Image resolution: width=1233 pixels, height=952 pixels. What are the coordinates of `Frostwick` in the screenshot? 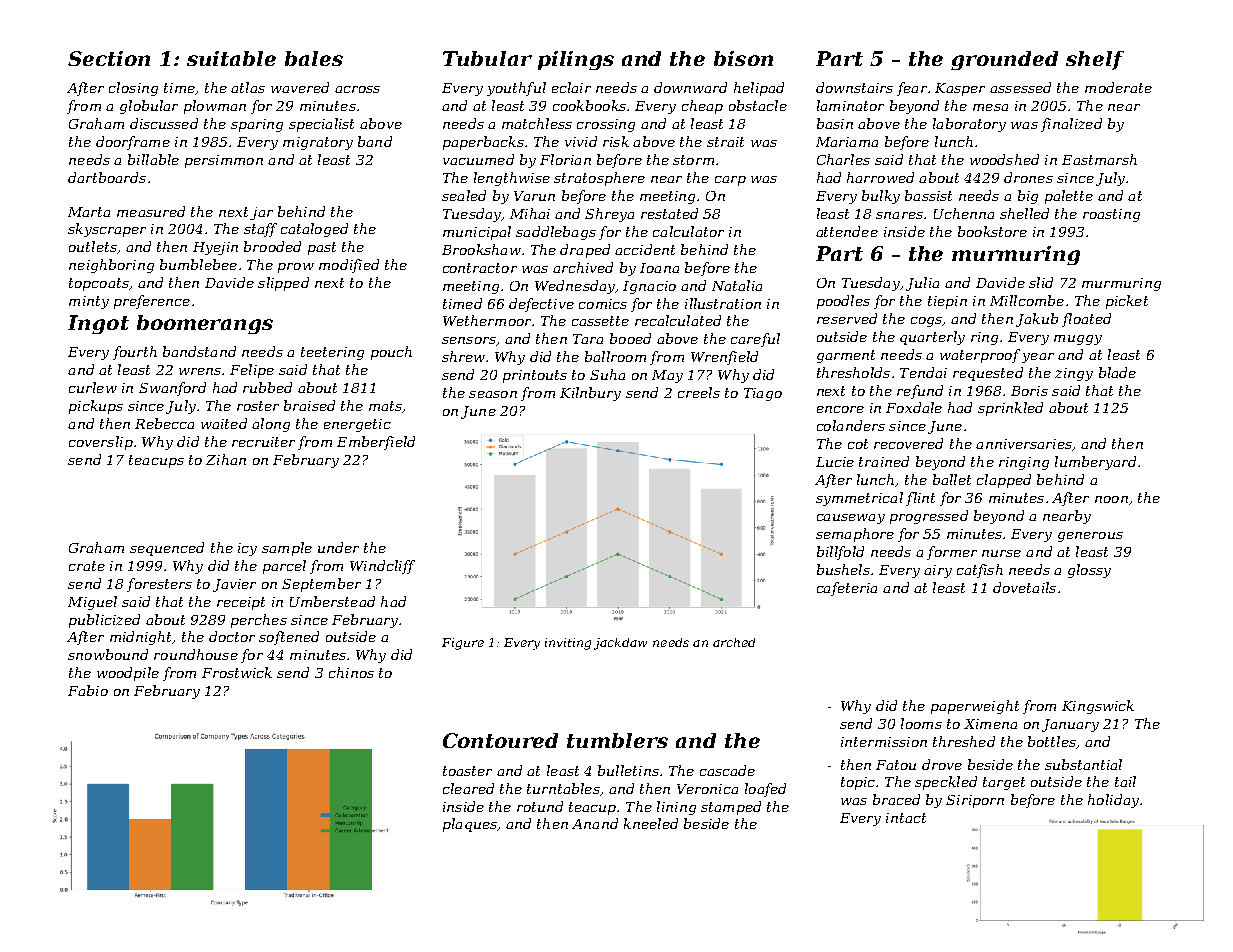 It's located at (237, 672).
